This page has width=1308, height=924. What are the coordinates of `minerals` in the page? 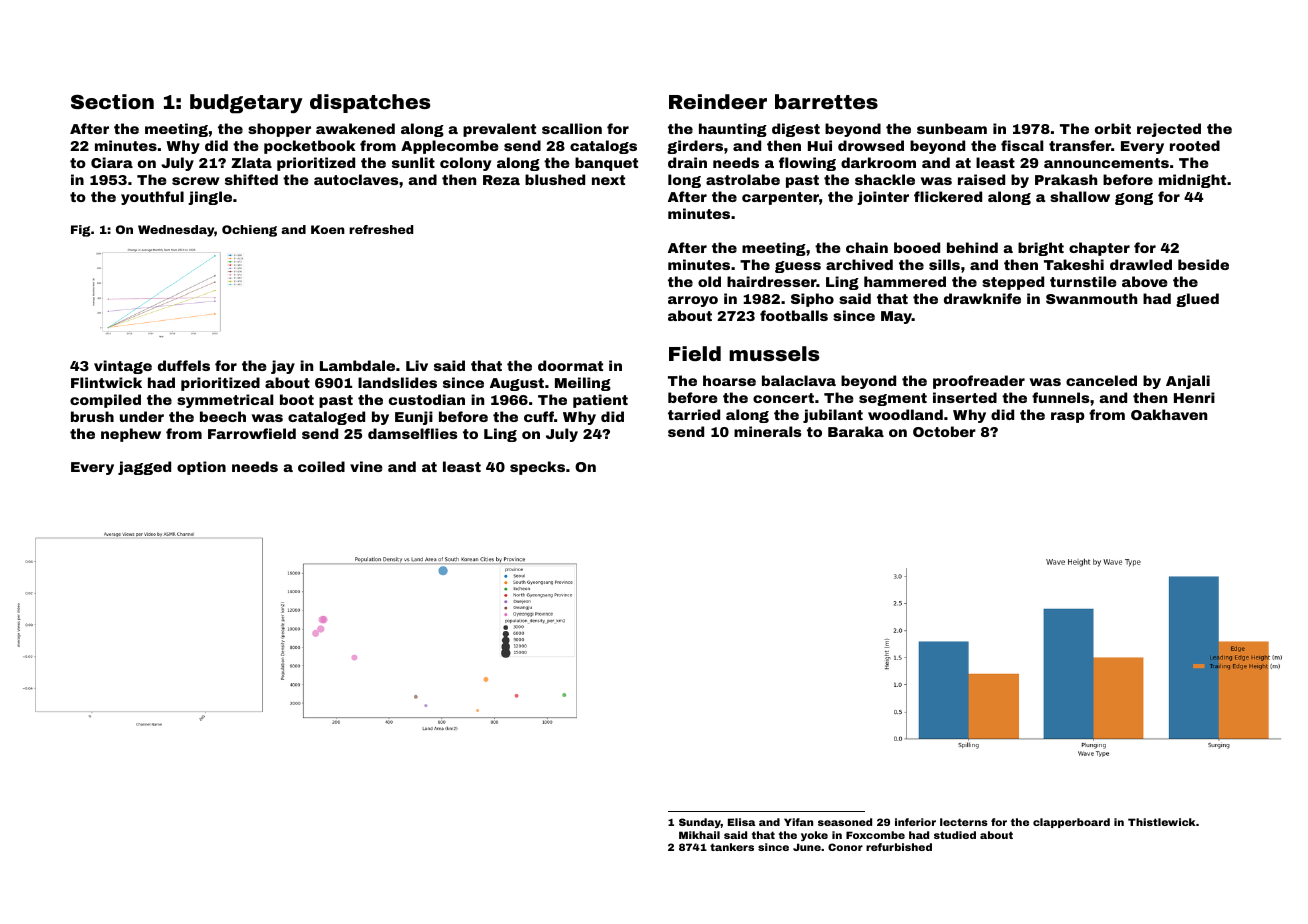 It's located at (768, 431).
